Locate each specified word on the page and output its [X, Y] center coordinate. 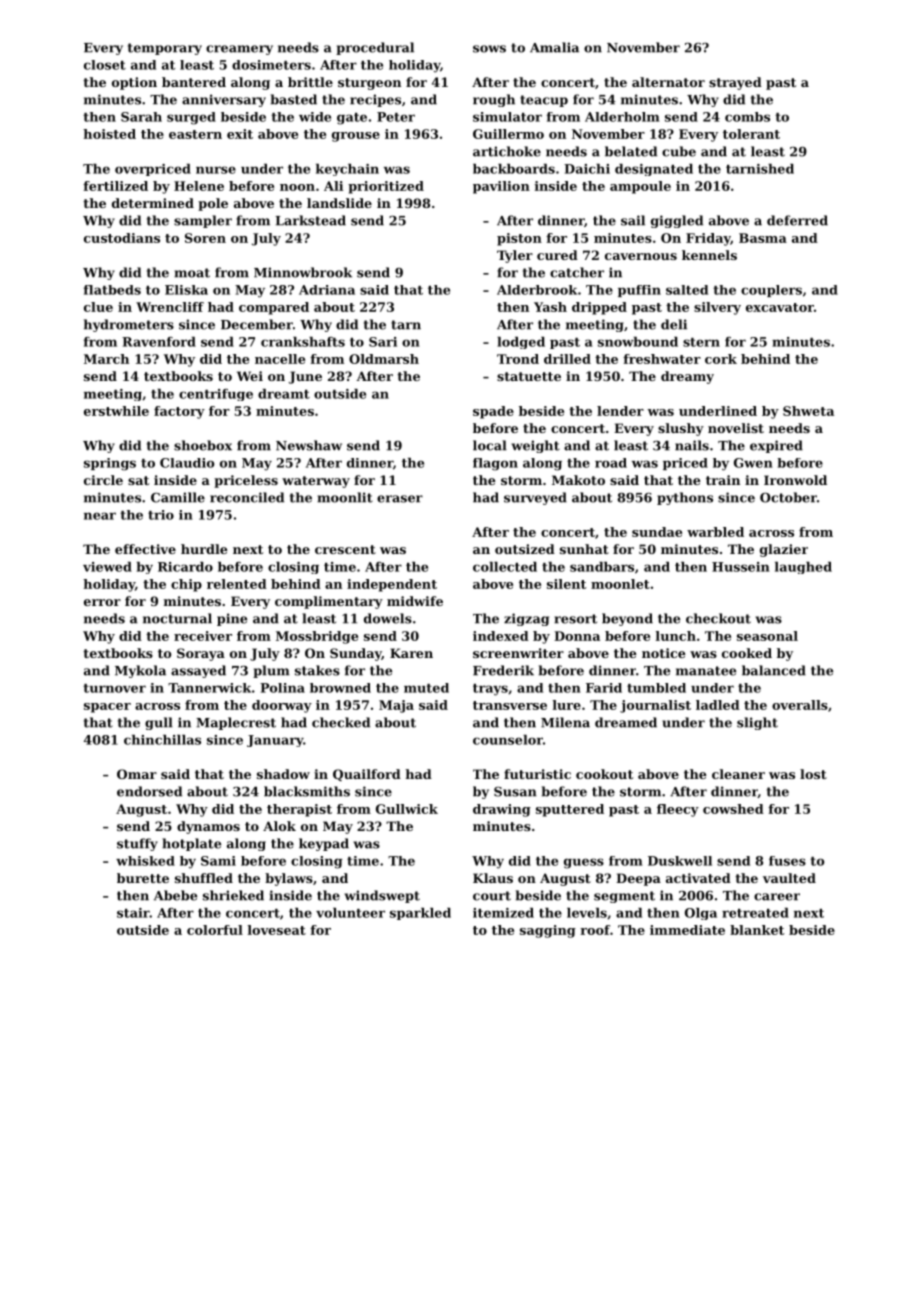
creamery [239, 50]
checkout [718, 618]
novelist [736, 428]
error [102, 602]
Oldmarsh [384, 359]
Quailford [367, 775]
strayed [735, 83]
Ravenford [159, 342]
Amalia [554, 47]
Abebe [175, 895]
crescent [345, 549]
